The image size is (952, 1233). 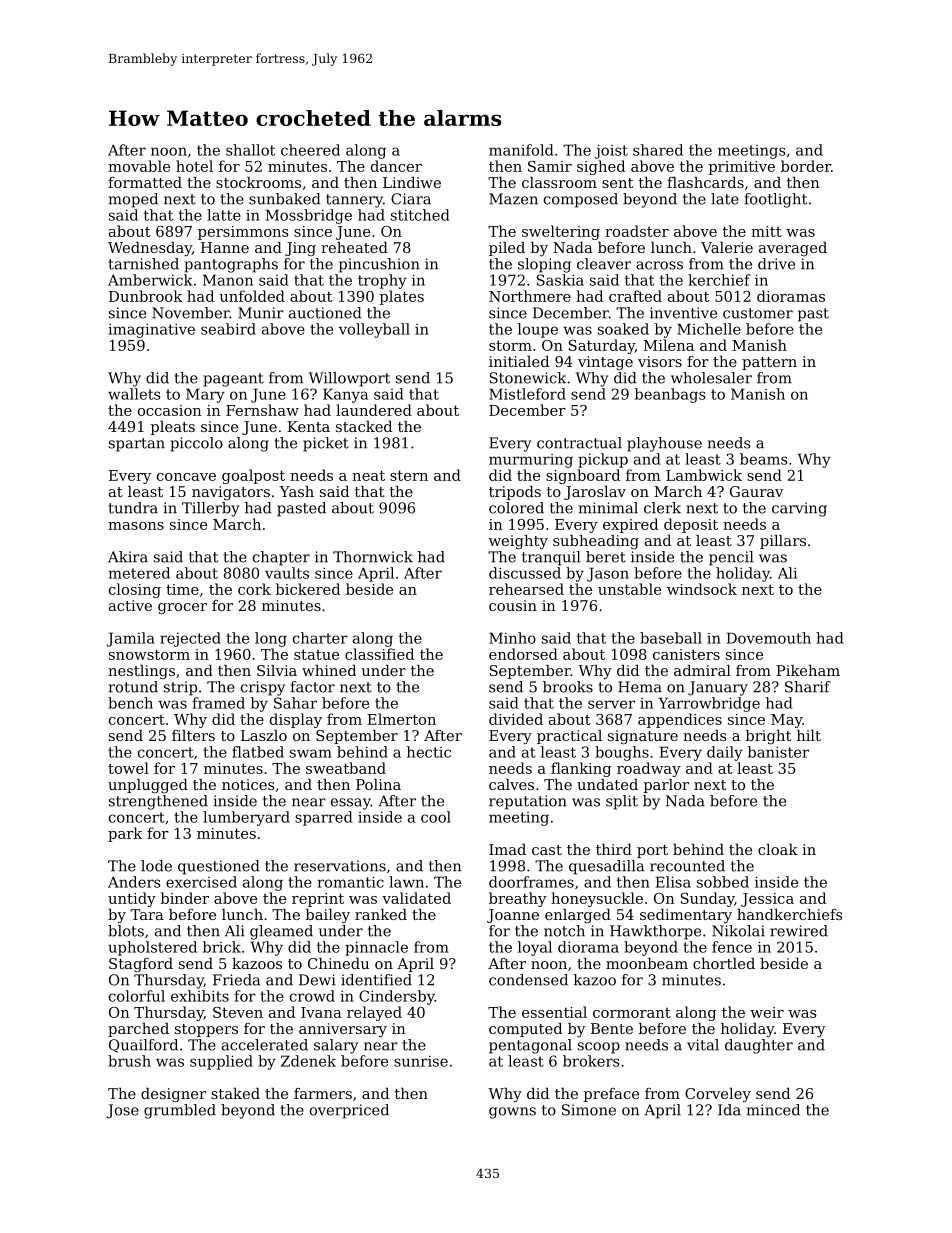 I want to click on Frieda, so click(x=236, y=980).
